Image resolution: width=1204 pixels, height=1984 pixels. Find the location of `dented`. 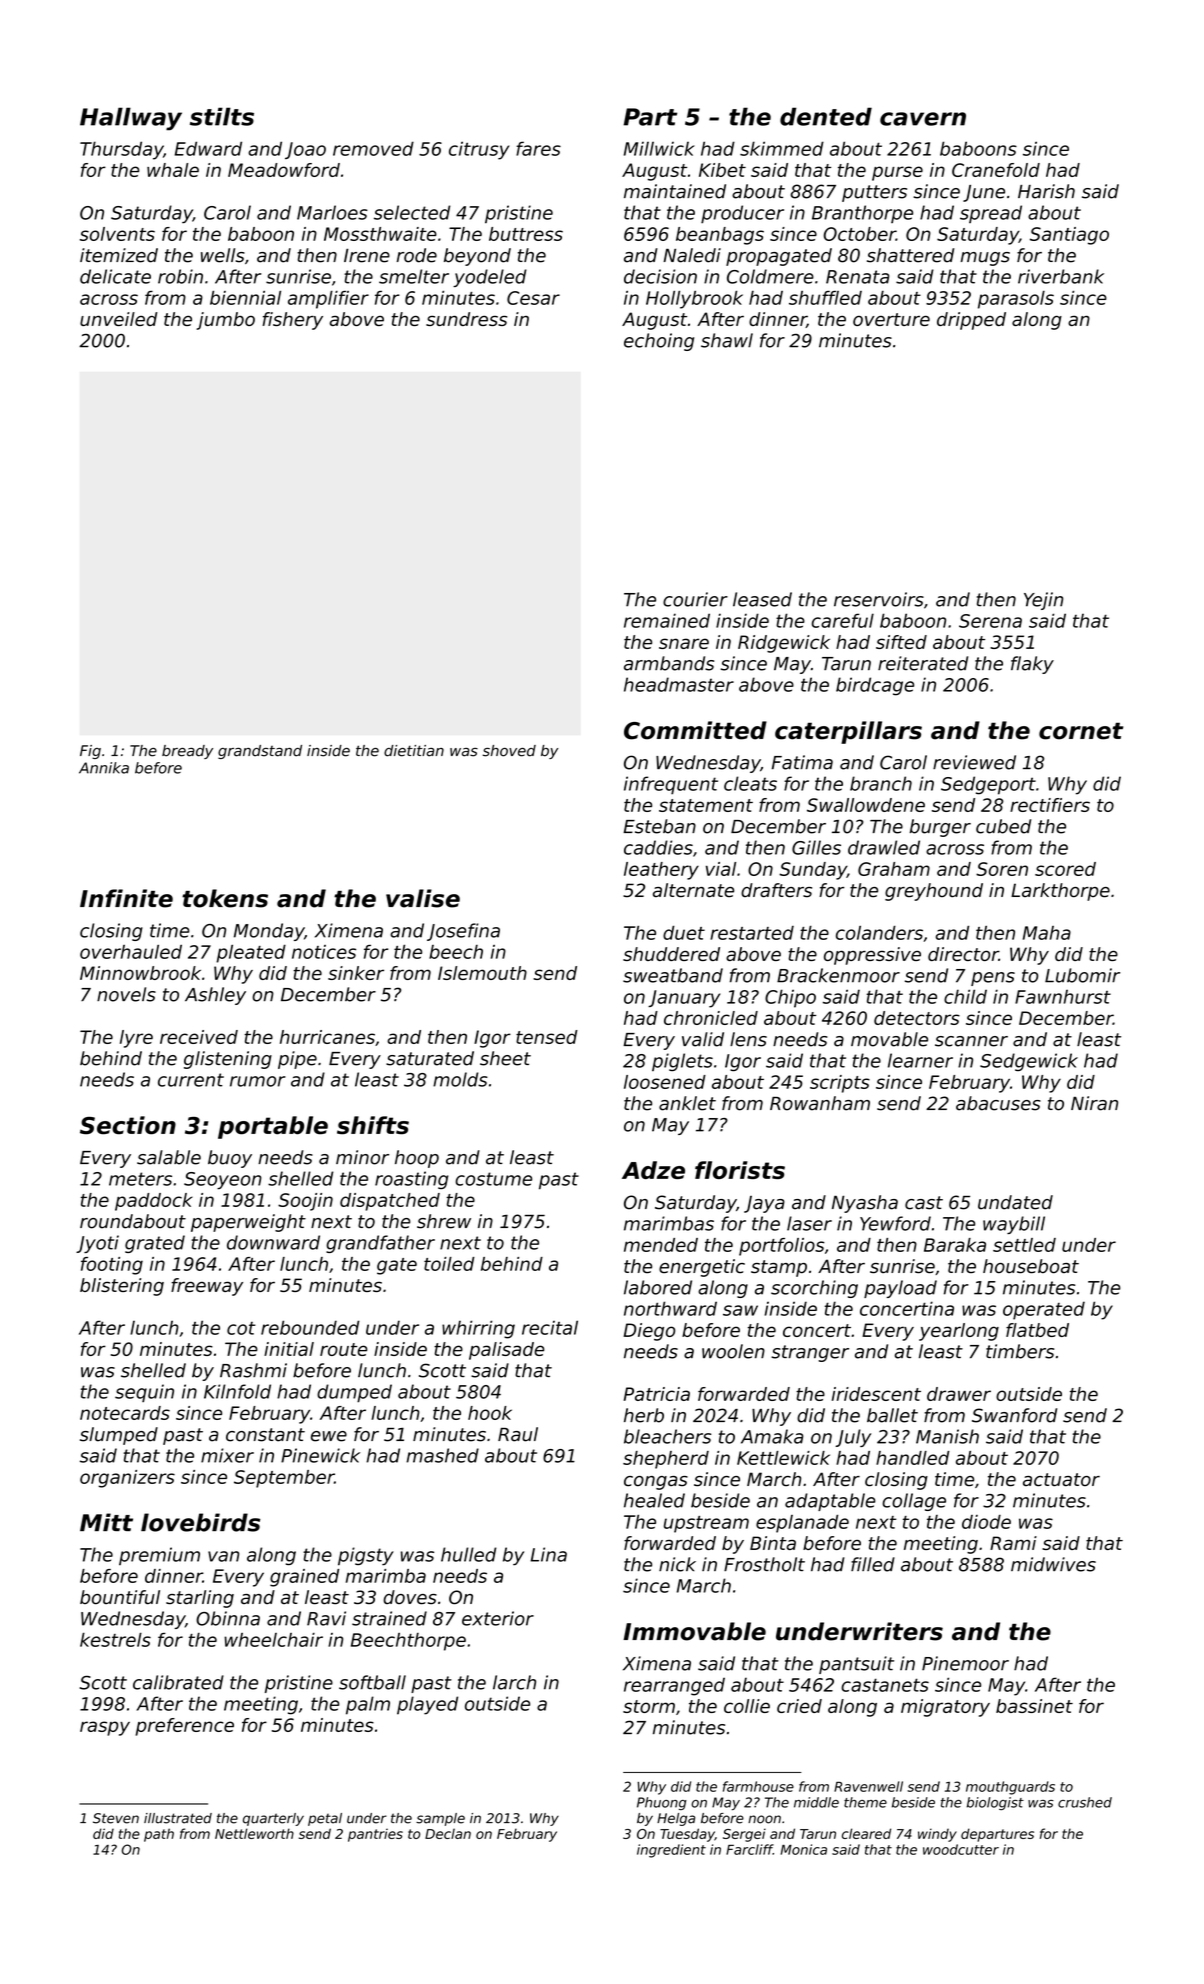

dented is located at coordinates (826, 116).
